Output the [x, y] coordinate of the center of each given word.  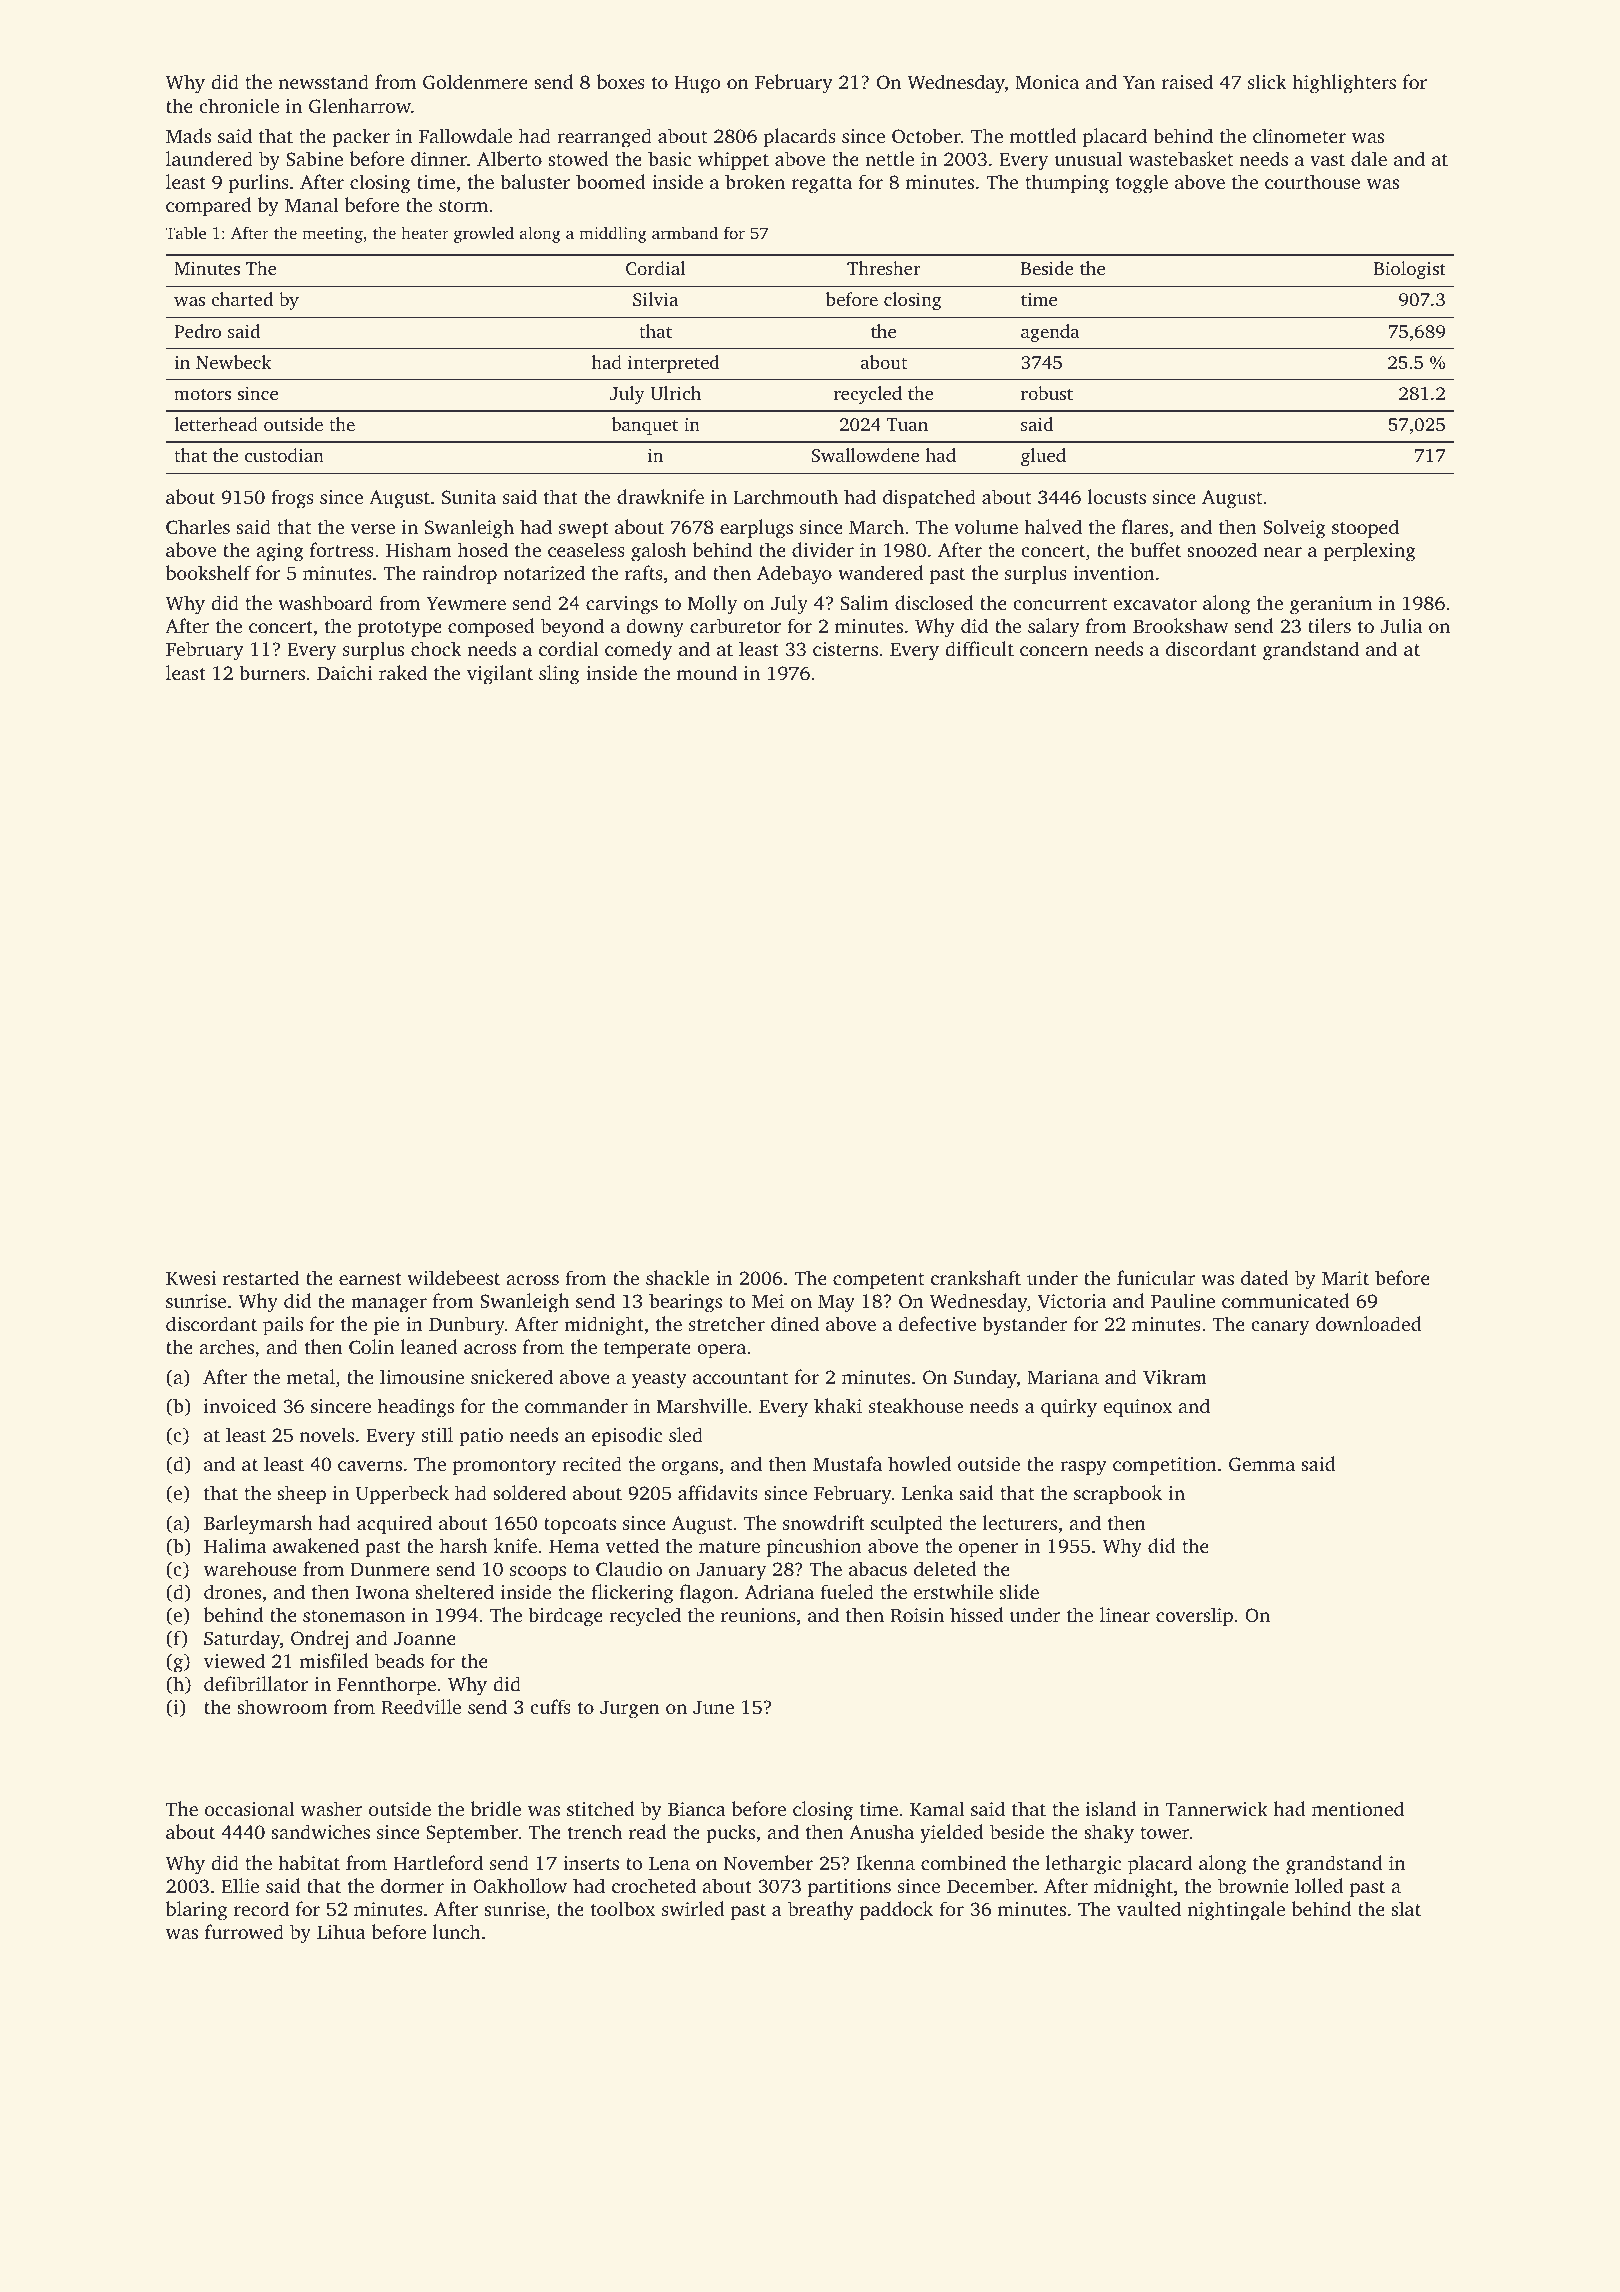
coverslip [1194, 1617]
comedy [638, 651]
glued [1043, 457]
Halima [235, 1545]
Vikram [1175, 1377]
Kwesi [191, 1278]
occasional [250, 1808]
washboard [325, 602]
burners [272, 672]
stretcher [727, 1323]
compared [209, 207]
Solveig [1294, 529]
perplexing [1370, 552]
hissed [977, 1614]
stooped [1365, 529]
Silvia [655, 299]
